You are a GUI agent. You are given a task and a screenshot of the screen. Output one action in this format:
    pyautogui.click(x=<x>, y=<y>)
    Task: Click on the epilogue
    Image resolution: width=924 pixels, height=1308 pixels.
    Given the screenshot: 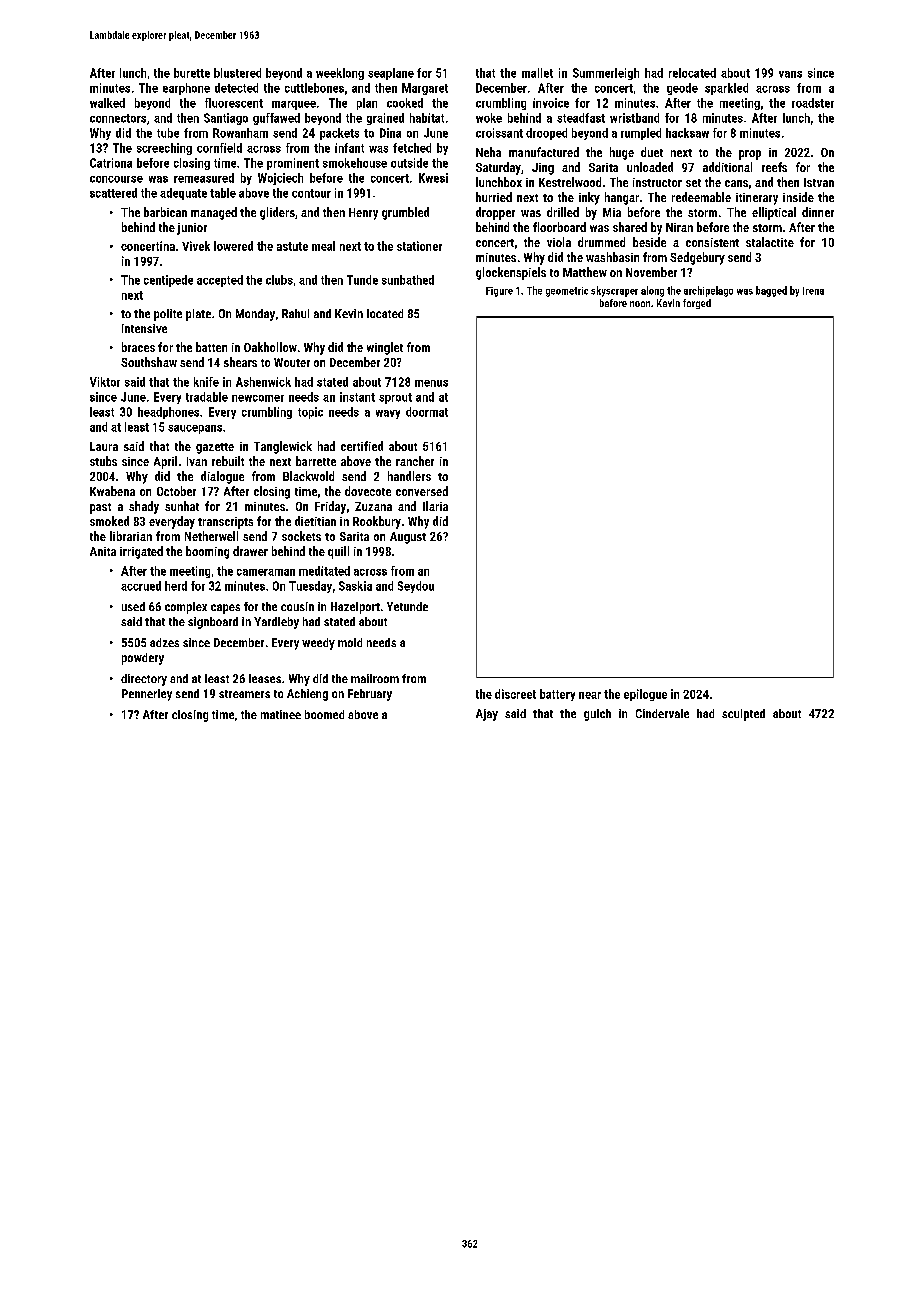 What is the action you would take?
    pyautogui.click(x=645, y=695)
